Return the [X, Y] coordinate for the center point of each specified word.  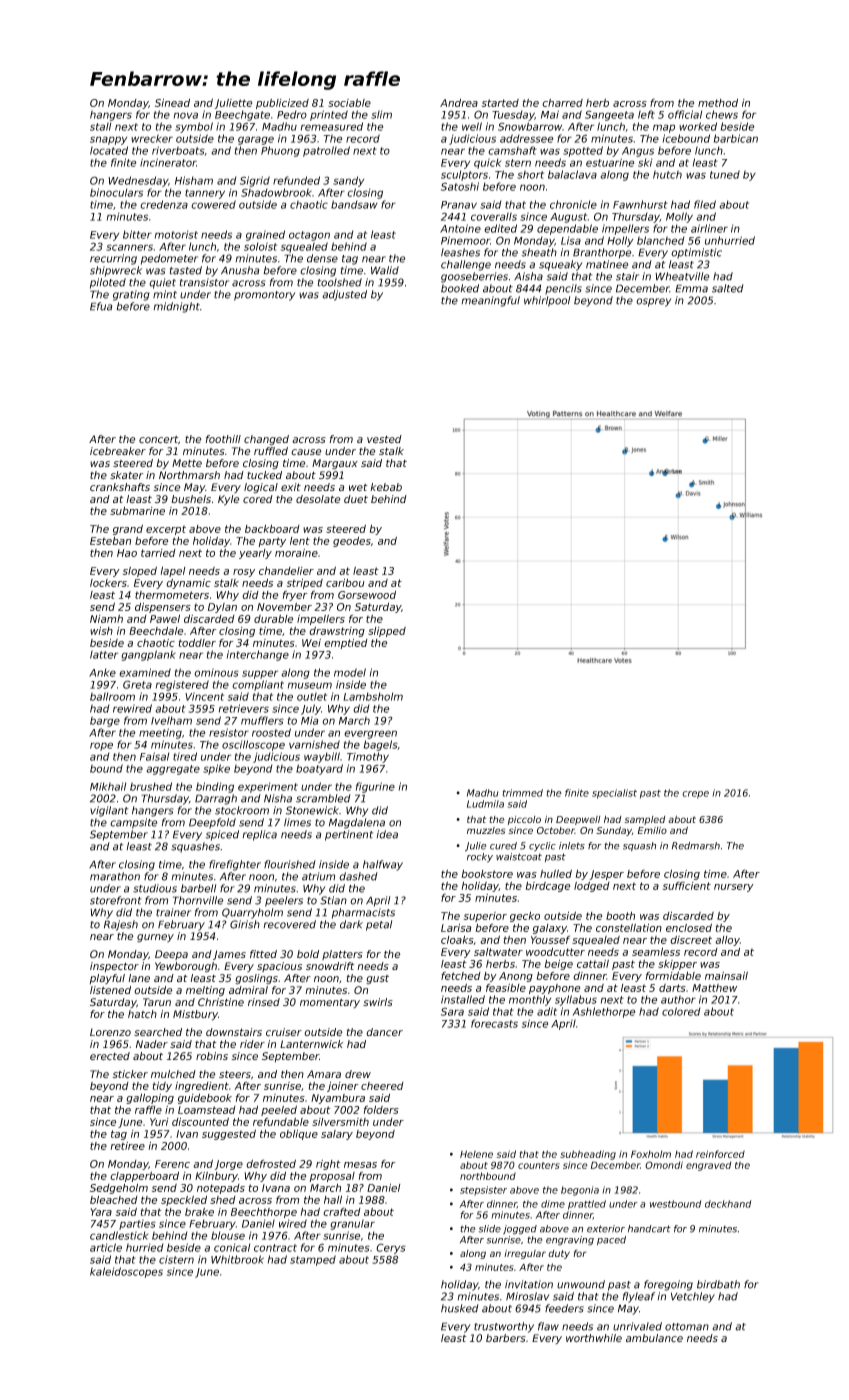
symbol [194, 127]
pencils [563, 289]
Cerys [391, 1248]
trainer [173, 912]
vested [384, 439]
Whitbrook [237, 1259]
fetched [461, 976]
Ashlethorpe [604, 1012]
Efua [101, 306]
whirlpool [547, 301]
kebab [386, 487]
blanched [661, 240]
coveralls [494, 216]
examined [145, 672]
